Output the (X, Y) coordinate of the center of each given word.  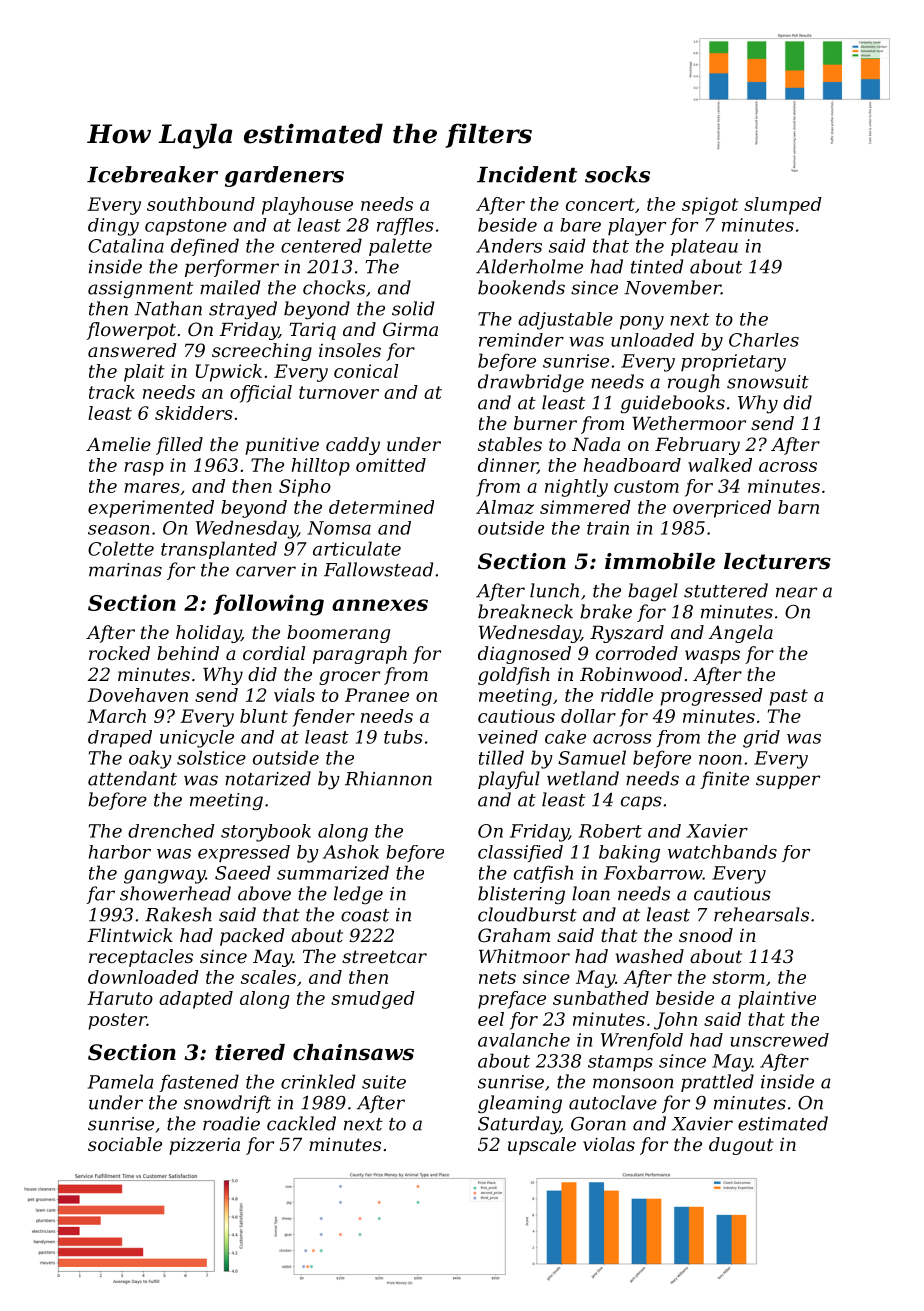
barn (798, 507)
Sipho (305, 488)
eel (491, 1019)
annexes (380, 605)
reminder (521, 340)
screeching (262, 352)
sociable (125, 1144)
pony (642, 323)
